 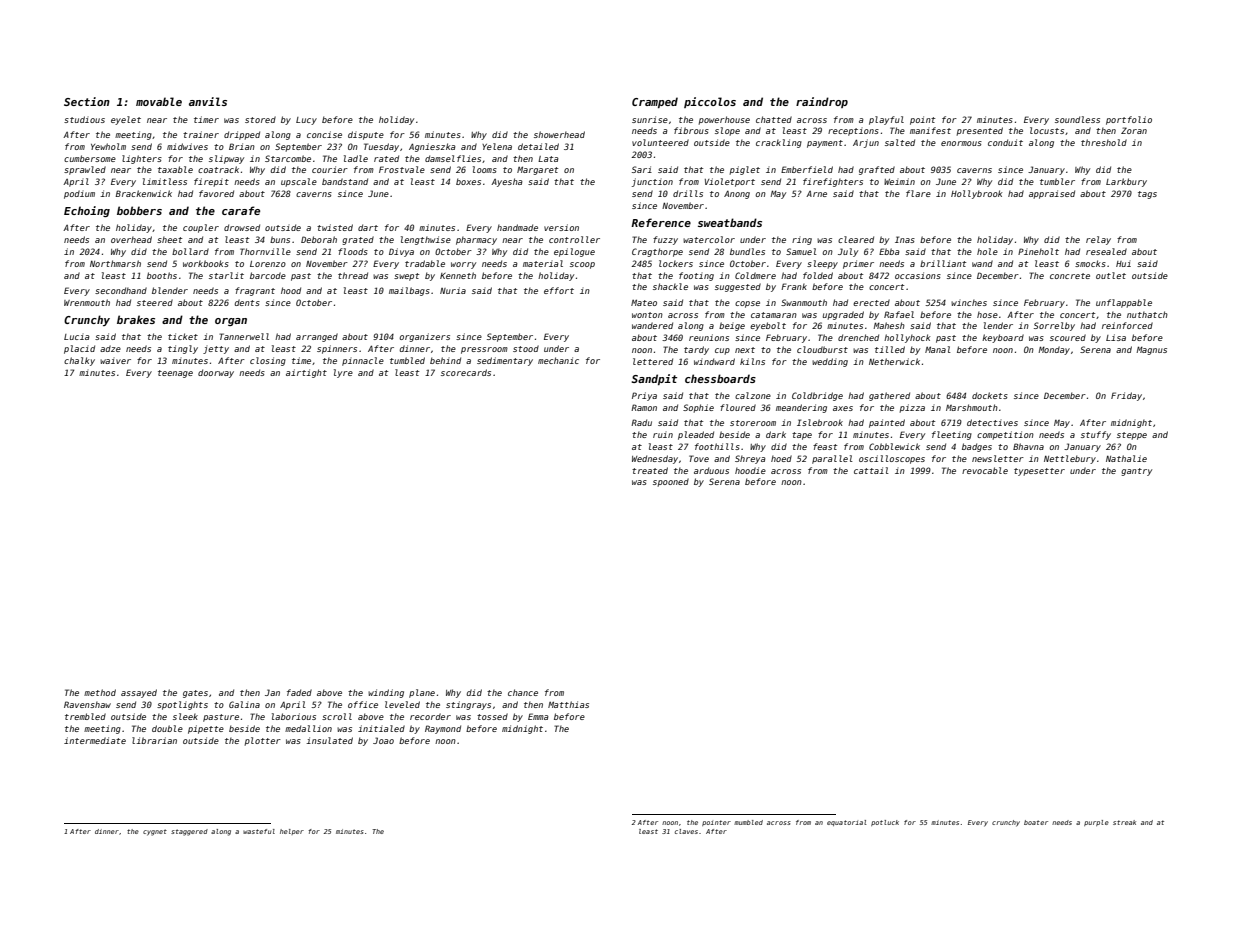 What do you see at coordinates (1136, 472) in the screenshot?
I see `gantry` at bounding box center [1136, 472].
